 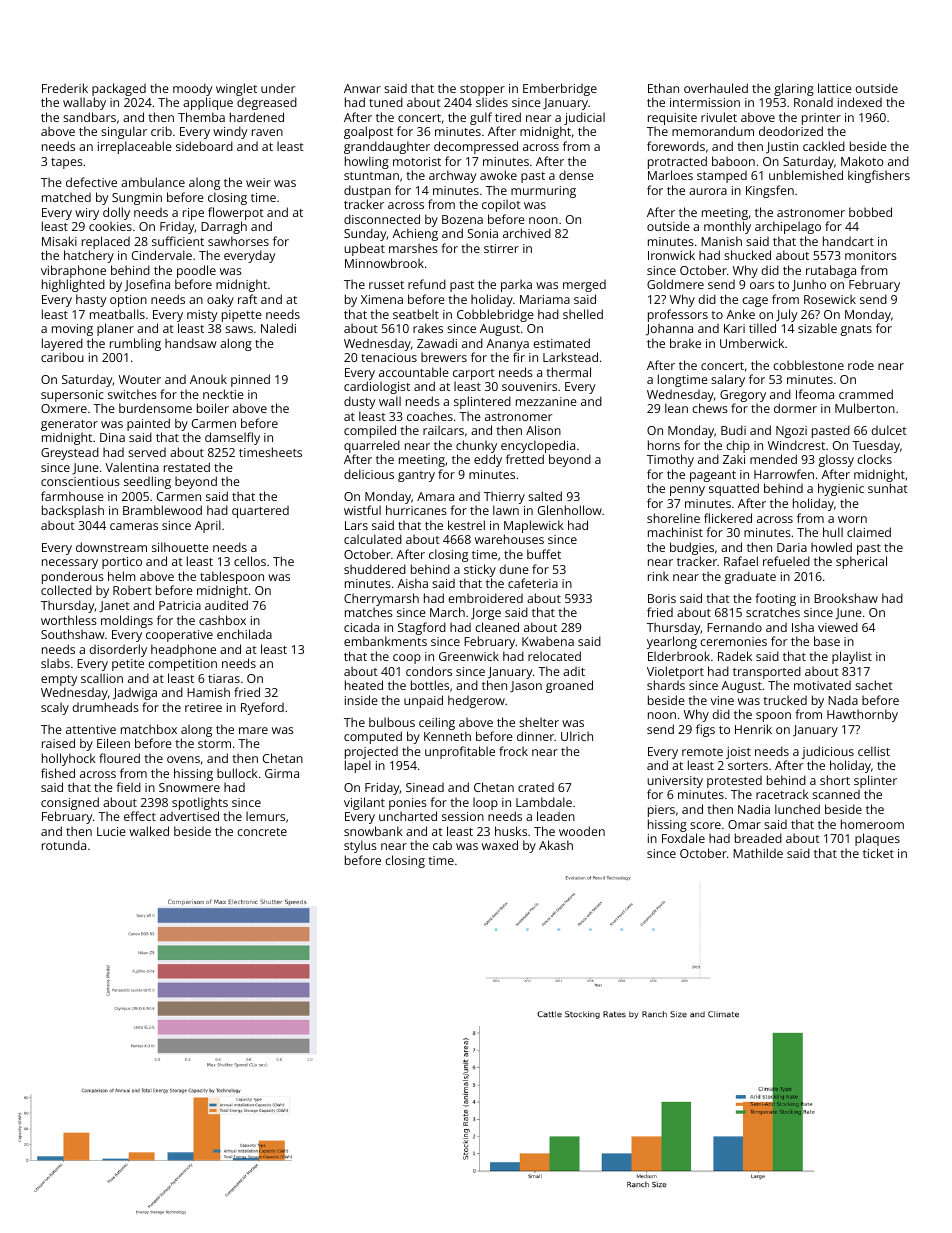 I want to click on embroidered, so click(x=485, y=598).
